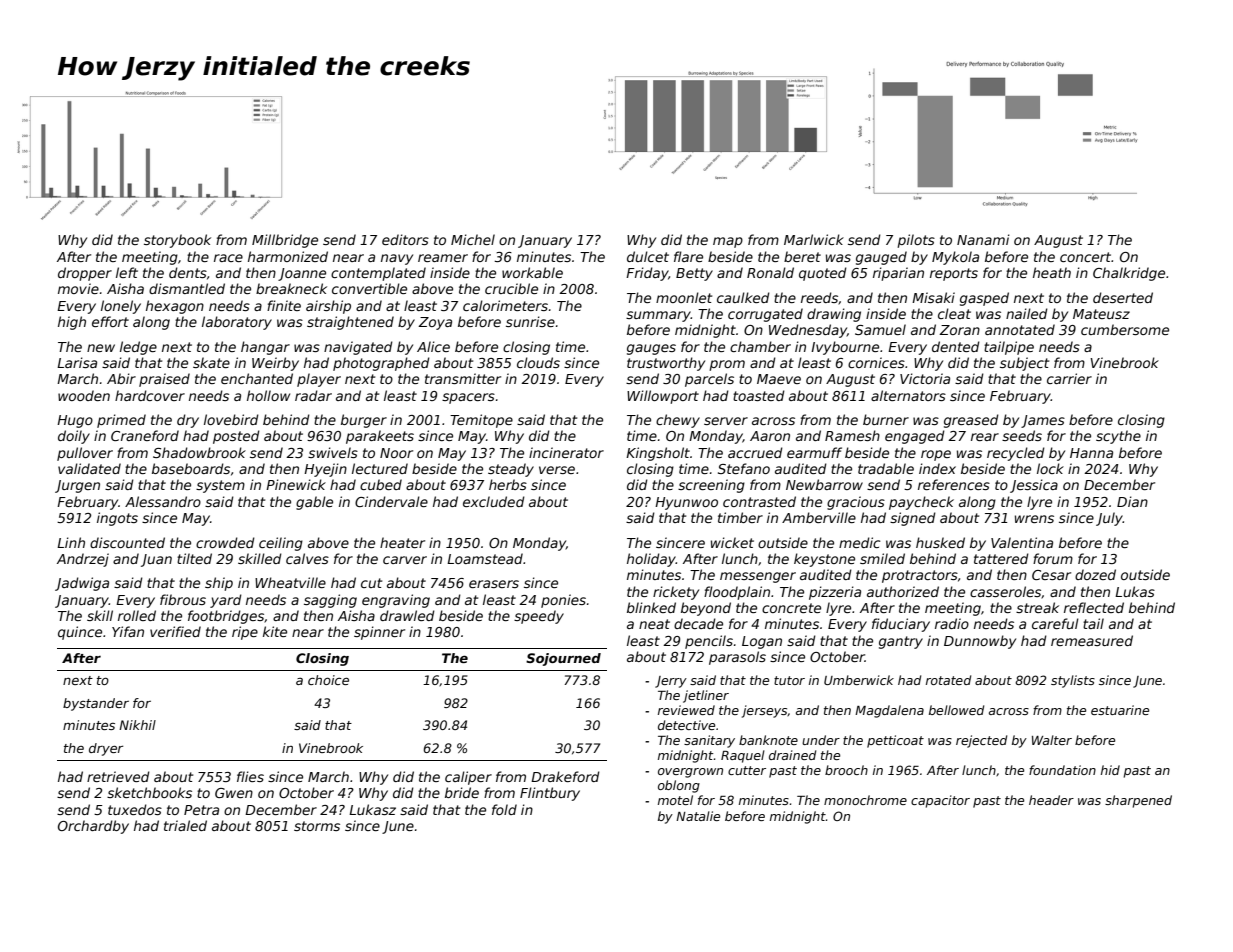  Describe the element at coordinates (901, 642) in the page. I see `gantry` at that location.
